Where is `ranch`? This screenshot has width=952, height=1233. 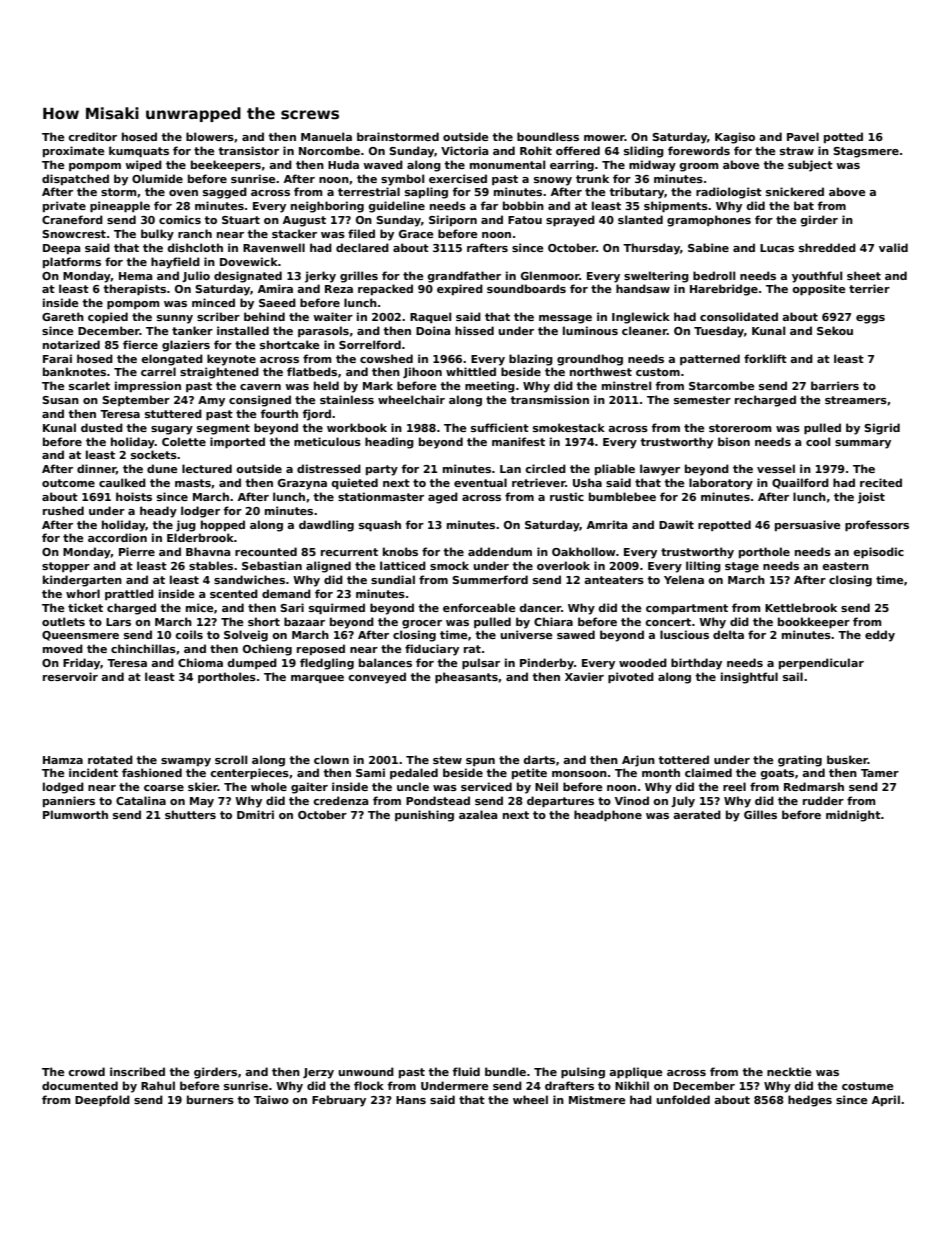
ranch is located at coordinates (195, 233).
